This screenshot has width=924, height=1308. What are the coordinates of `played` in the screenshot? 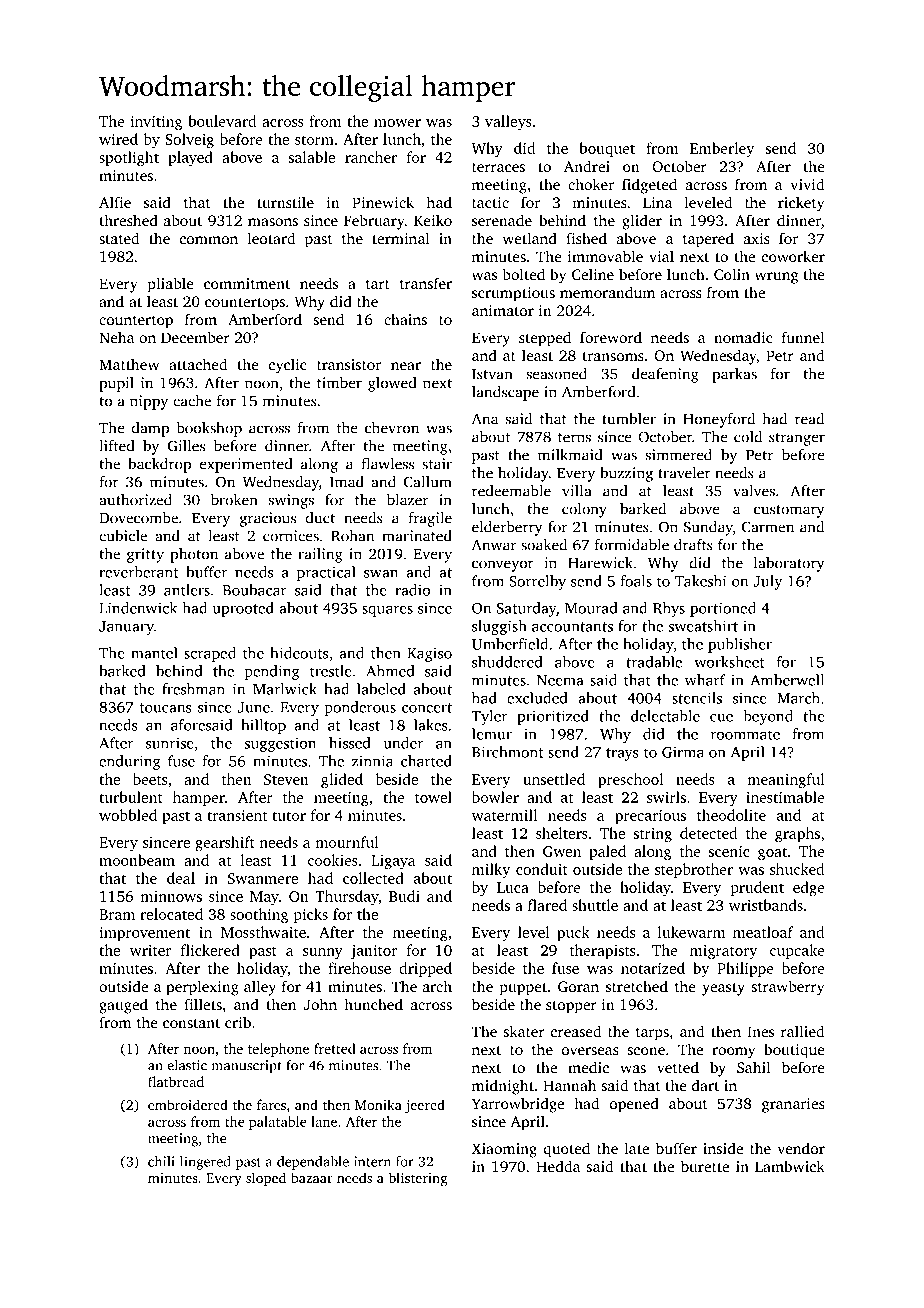 It's located at (190, 159).
